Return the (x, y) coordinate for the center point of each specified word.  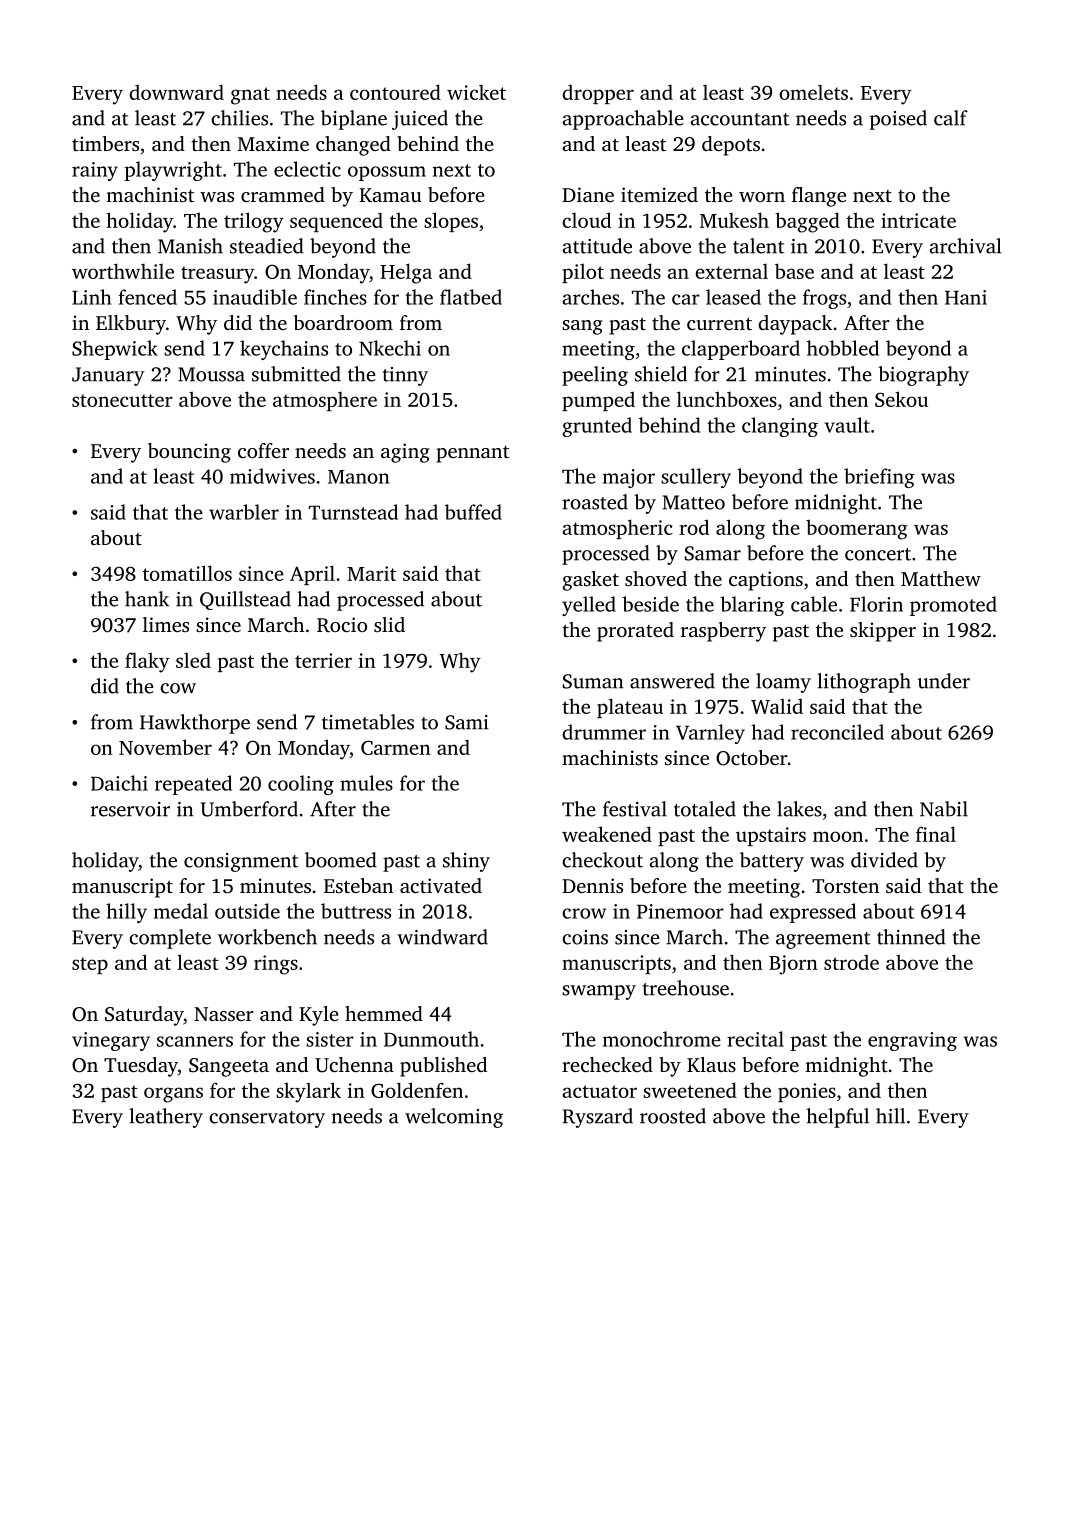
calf (951, 118)
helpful (837, 1118)
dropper (598, 94)
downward (177, 92)
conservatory (267, 1119)
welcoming (454, 1118)
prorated (635, 632)
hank (147, 599)
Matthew (941, 578)
